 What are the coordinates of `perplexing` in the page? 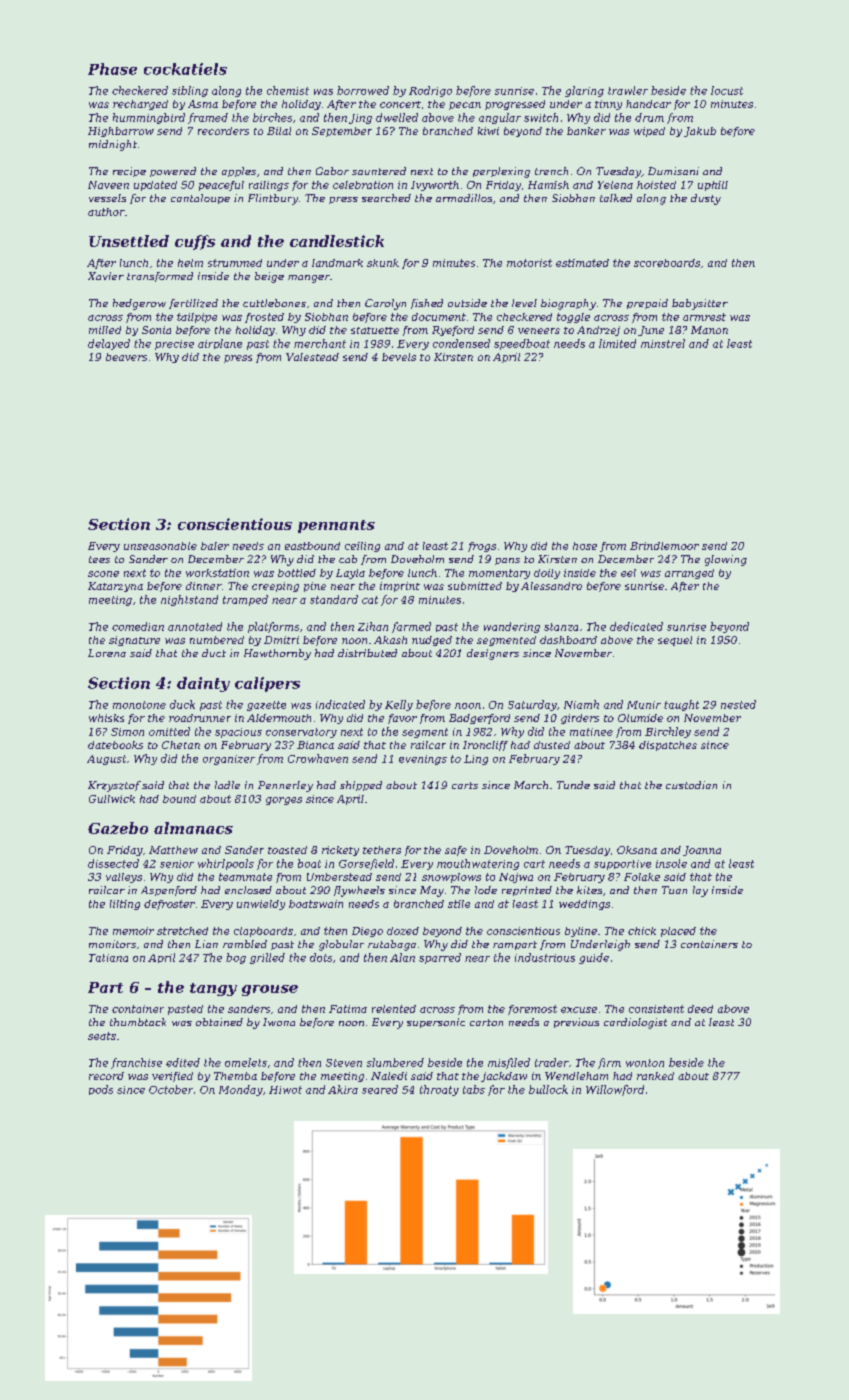 It's located at (501, 172).
